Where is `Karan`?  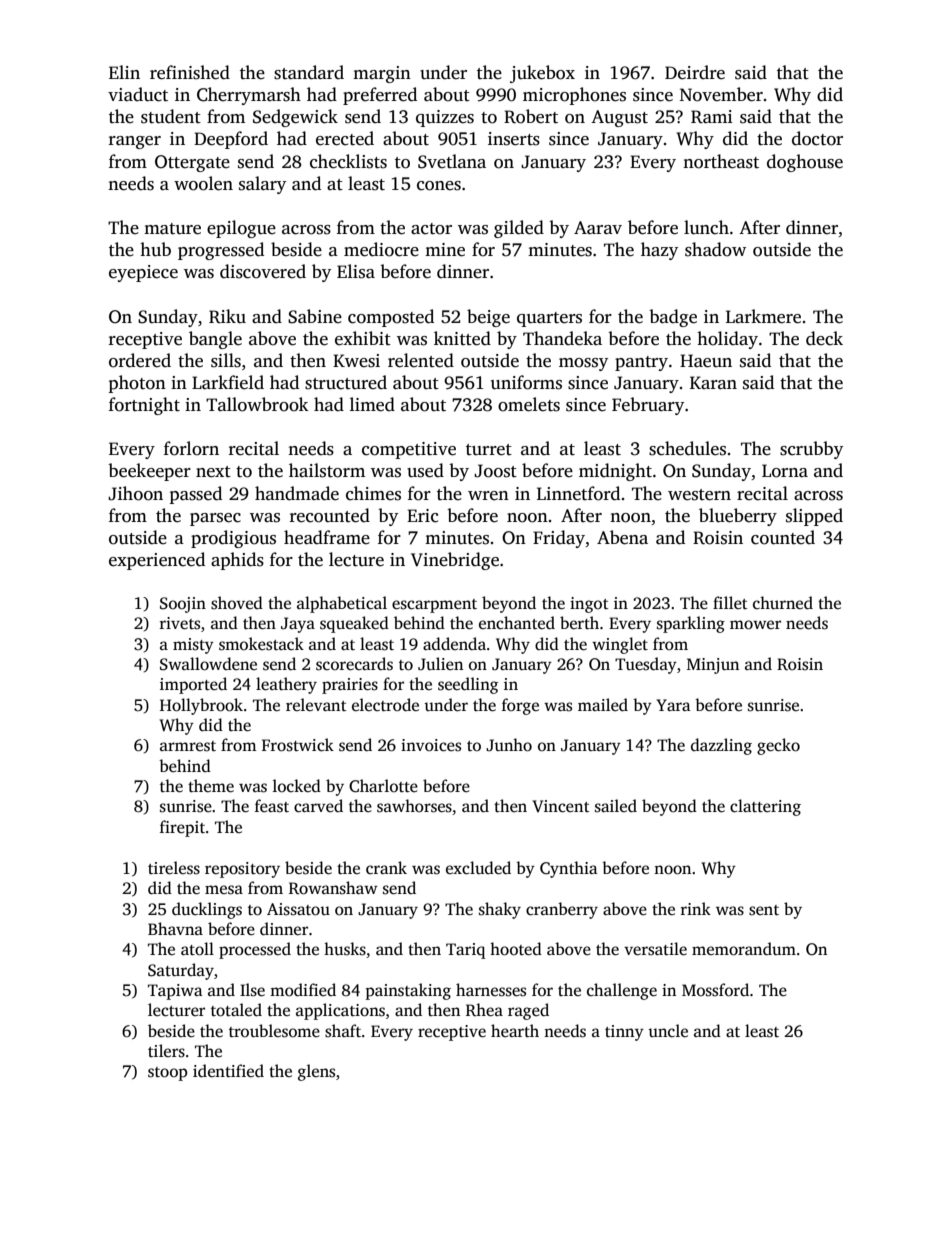
Karan is located at coordinates (713, 382).
